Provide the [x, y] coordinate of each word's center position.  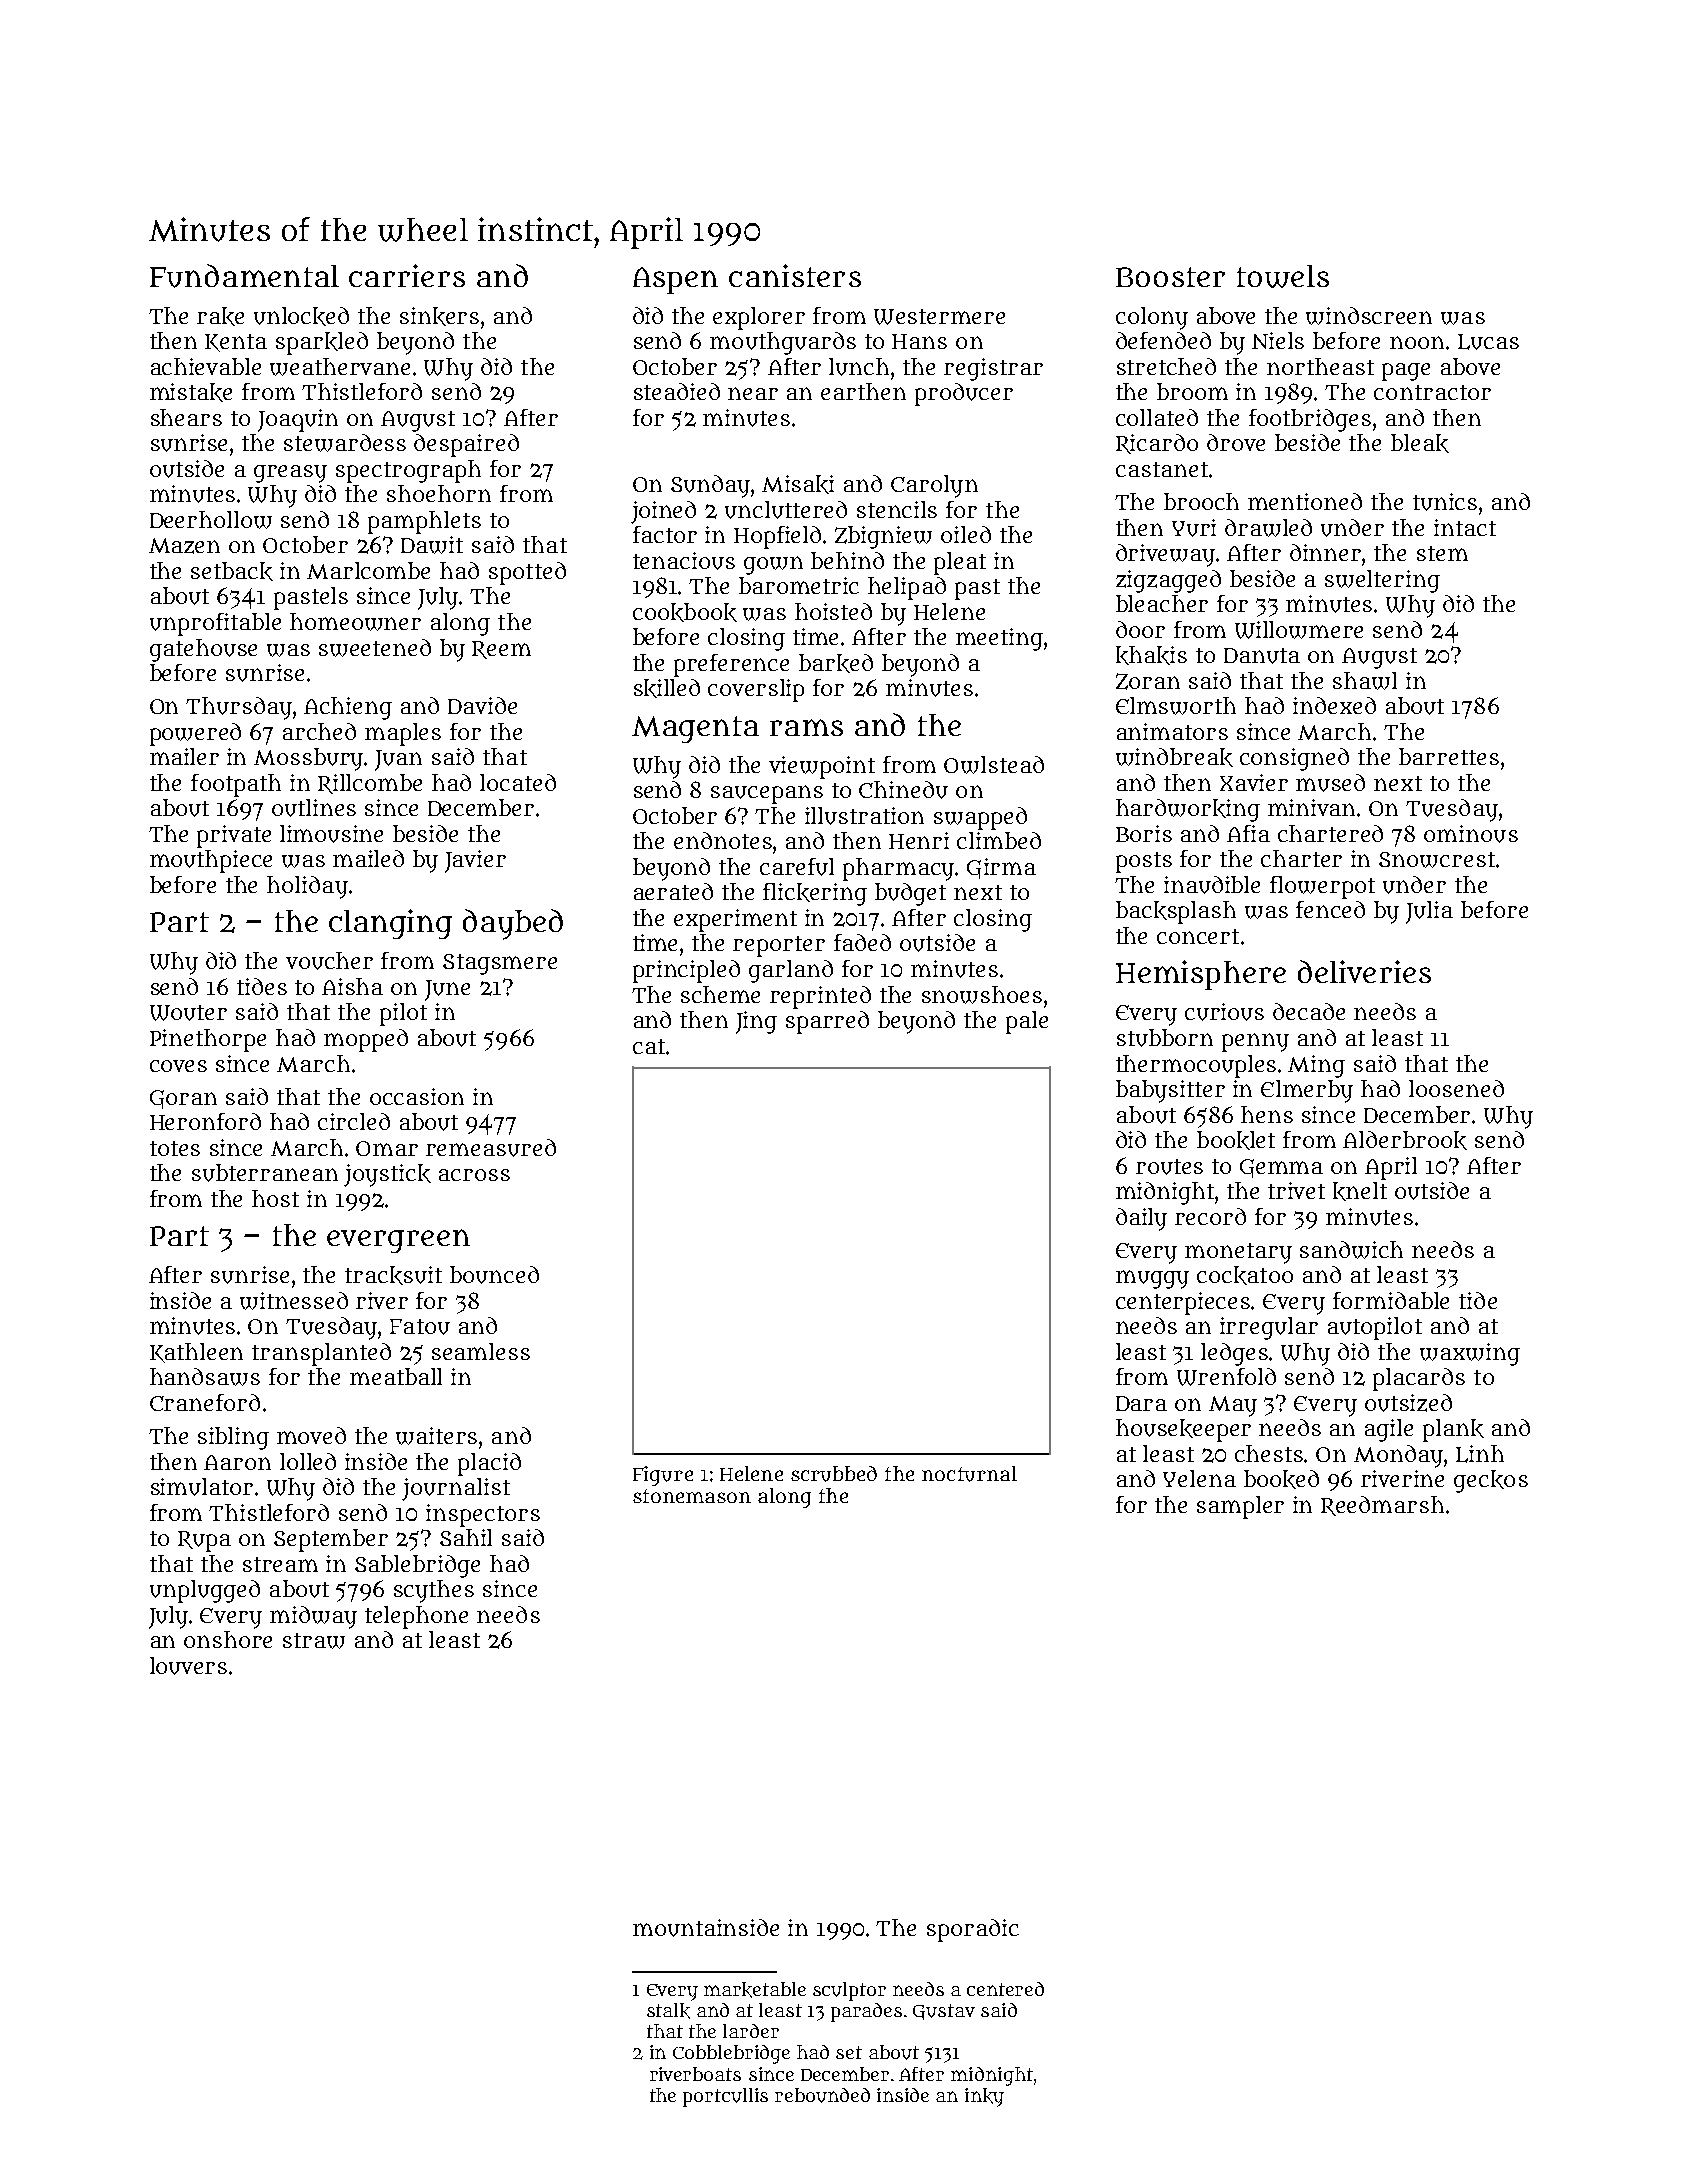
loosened [1456, 1088]
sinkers [439, 316]
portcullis [725, 2097]
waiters [436, 1436]
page [1406, 372]
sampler [1240, 1507]
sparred [827, 1022]
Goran [183, 1099]
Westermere [939, 317]
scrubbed [834, 1474]
